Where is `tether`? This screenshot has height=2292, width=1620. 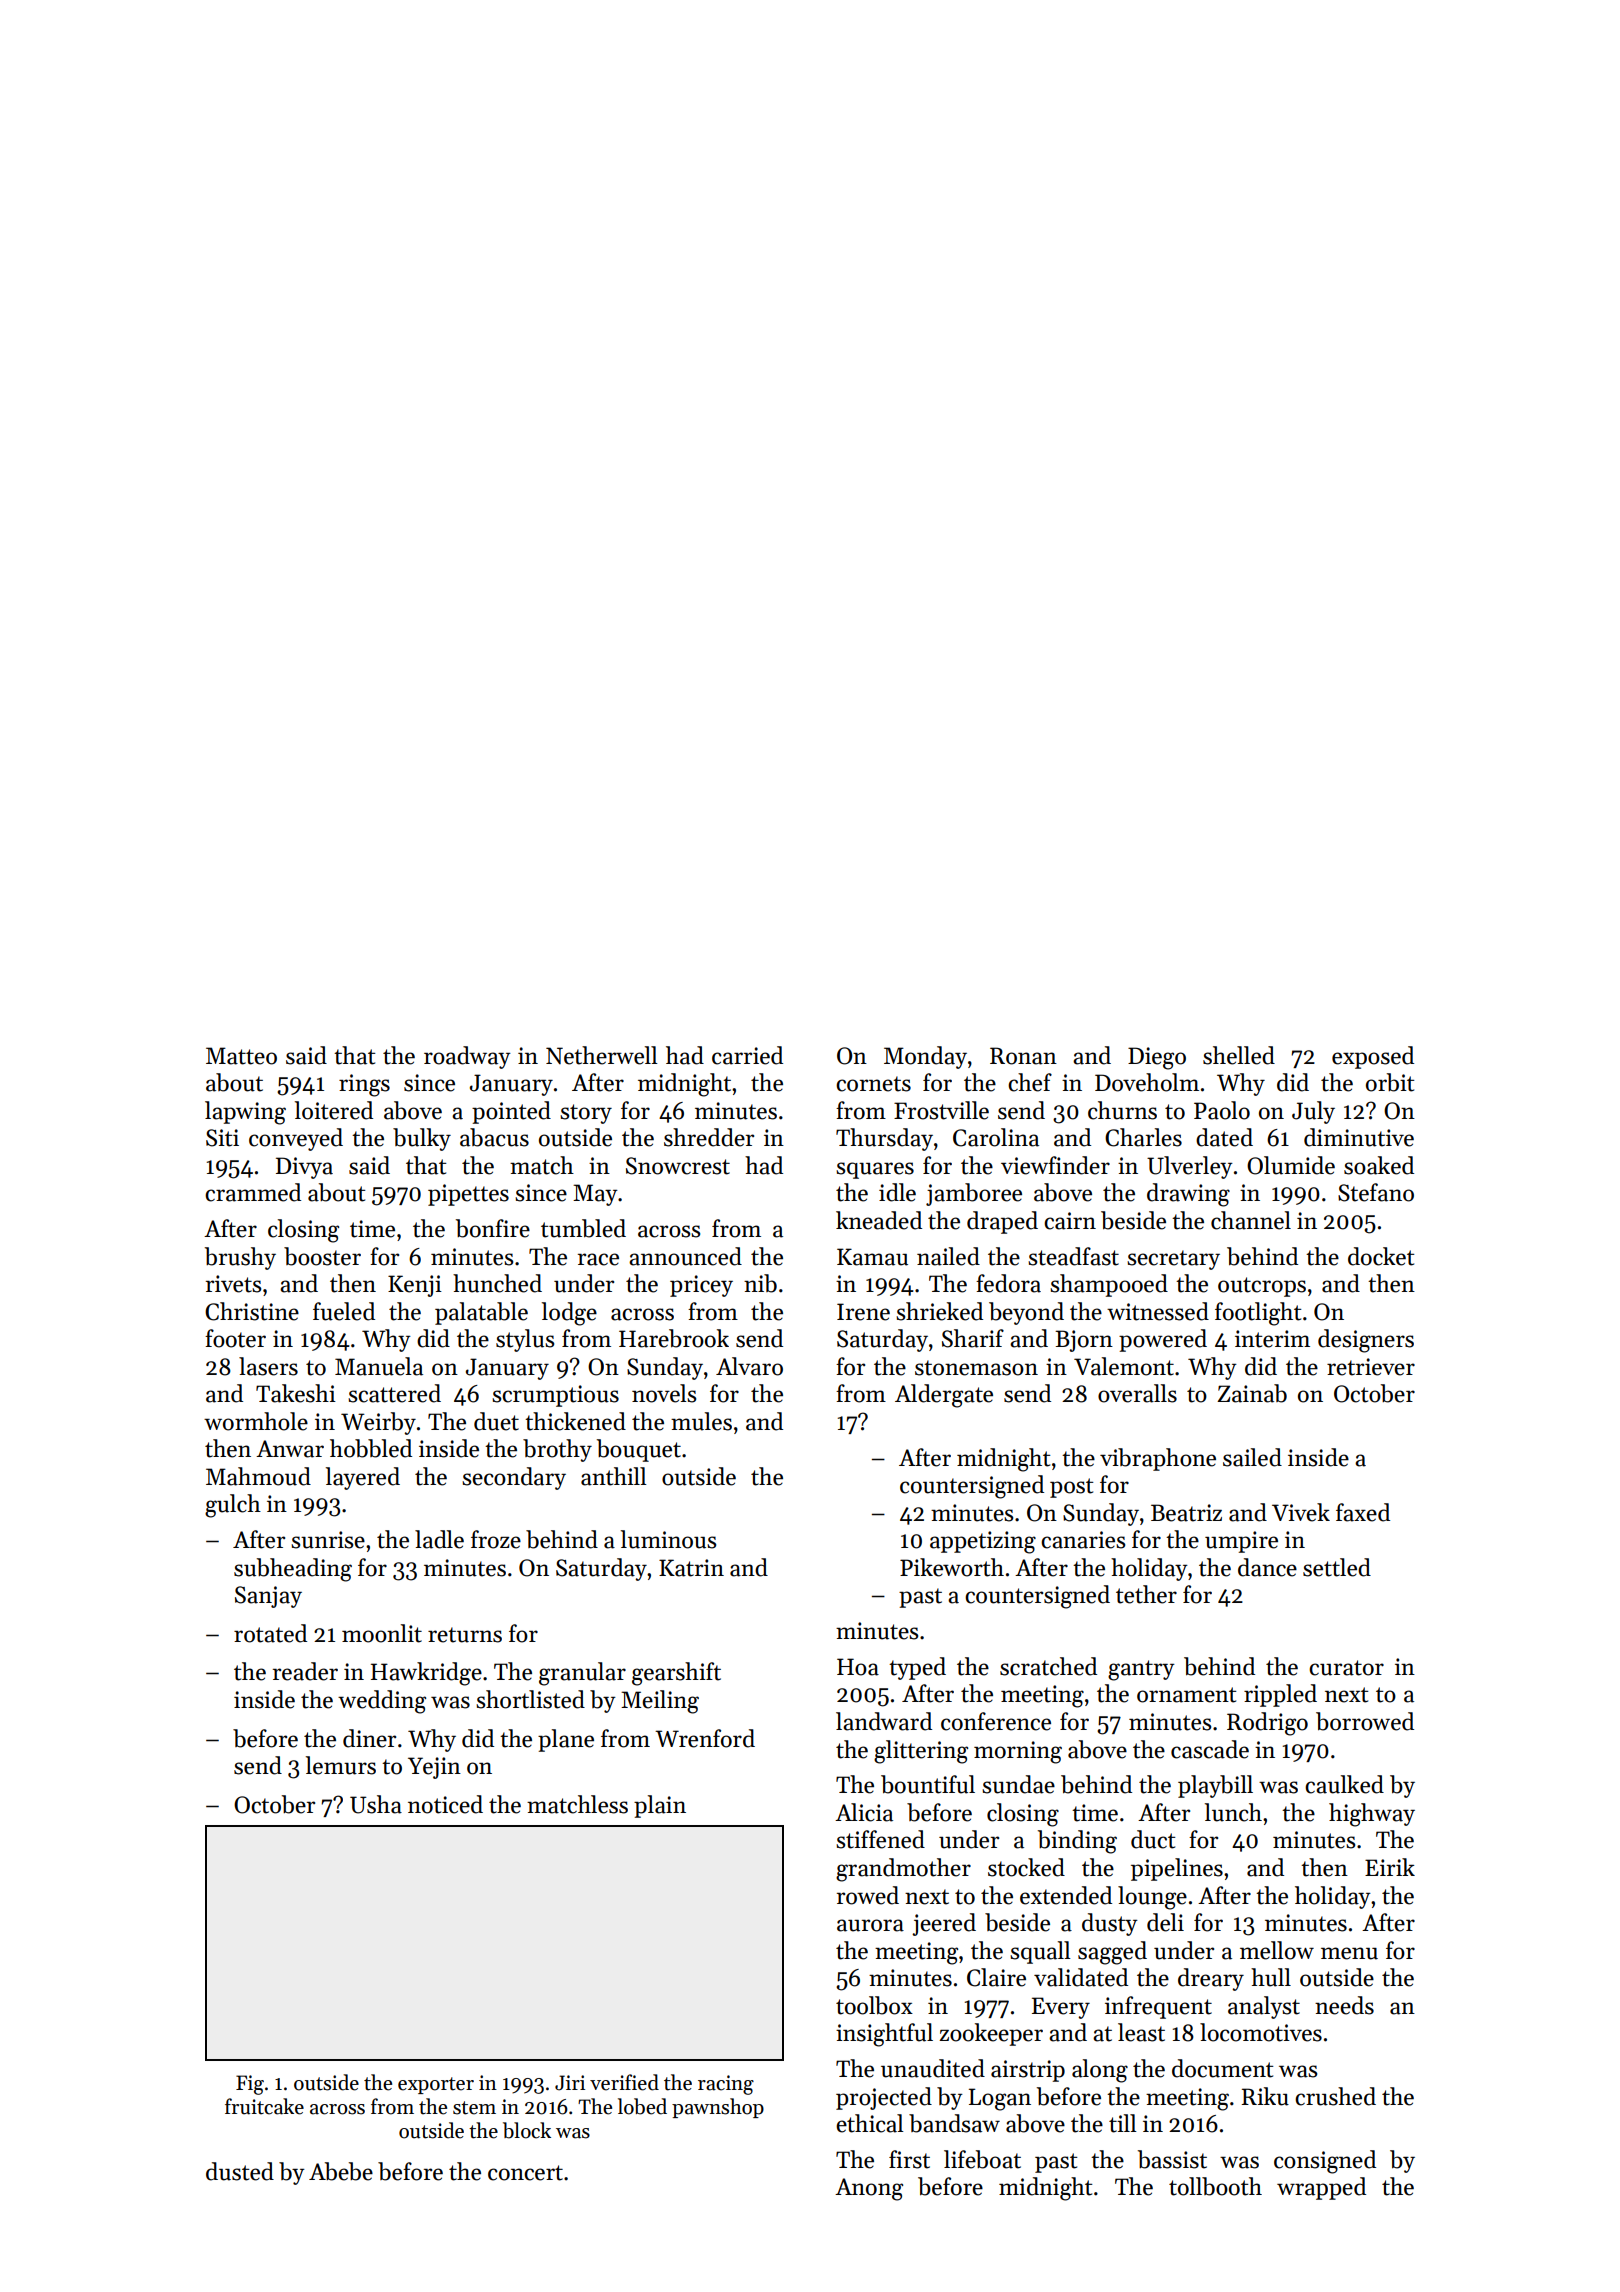 tether is located at coordinates (1146, 1594).
